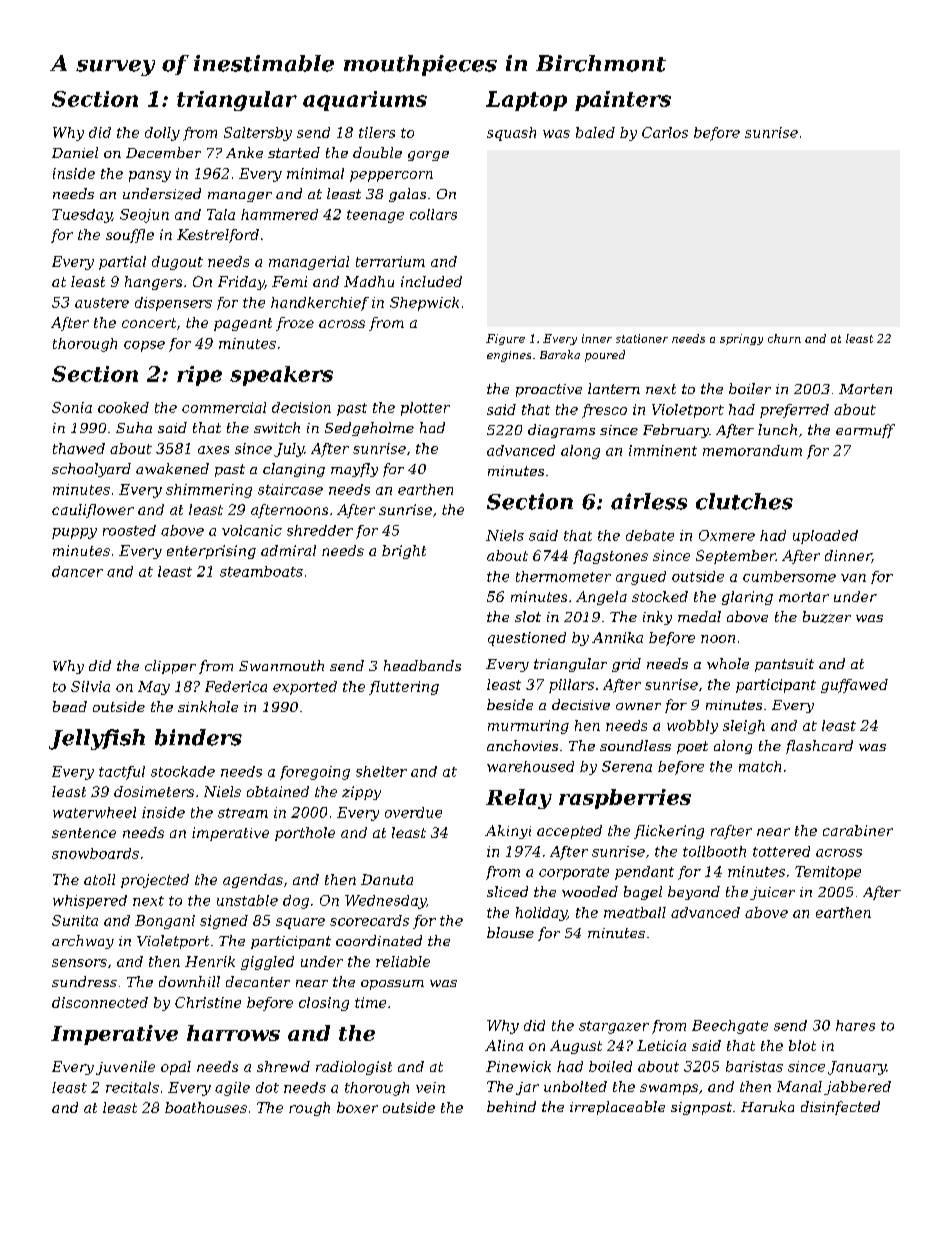 This screenshot has width=952, height=1233. What do you see at coordinates (575, 1086) in the screenshot?
I see `unbolted` at bounding box center [575, 1086].
